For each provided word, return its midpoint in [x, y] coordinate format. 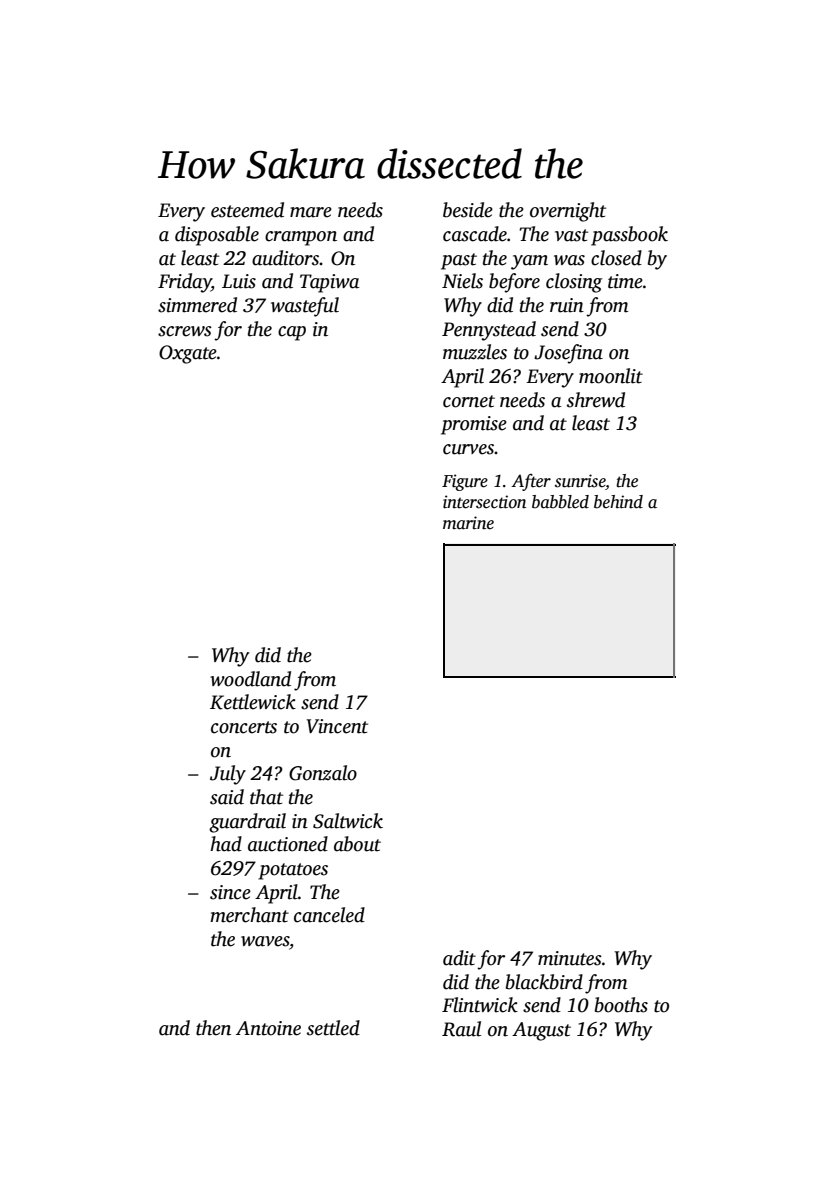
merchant [249, 915]
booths [621, 1005]
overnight [568, 212]
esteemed [247, 210]
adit [459, 958]
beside [468, 210]
